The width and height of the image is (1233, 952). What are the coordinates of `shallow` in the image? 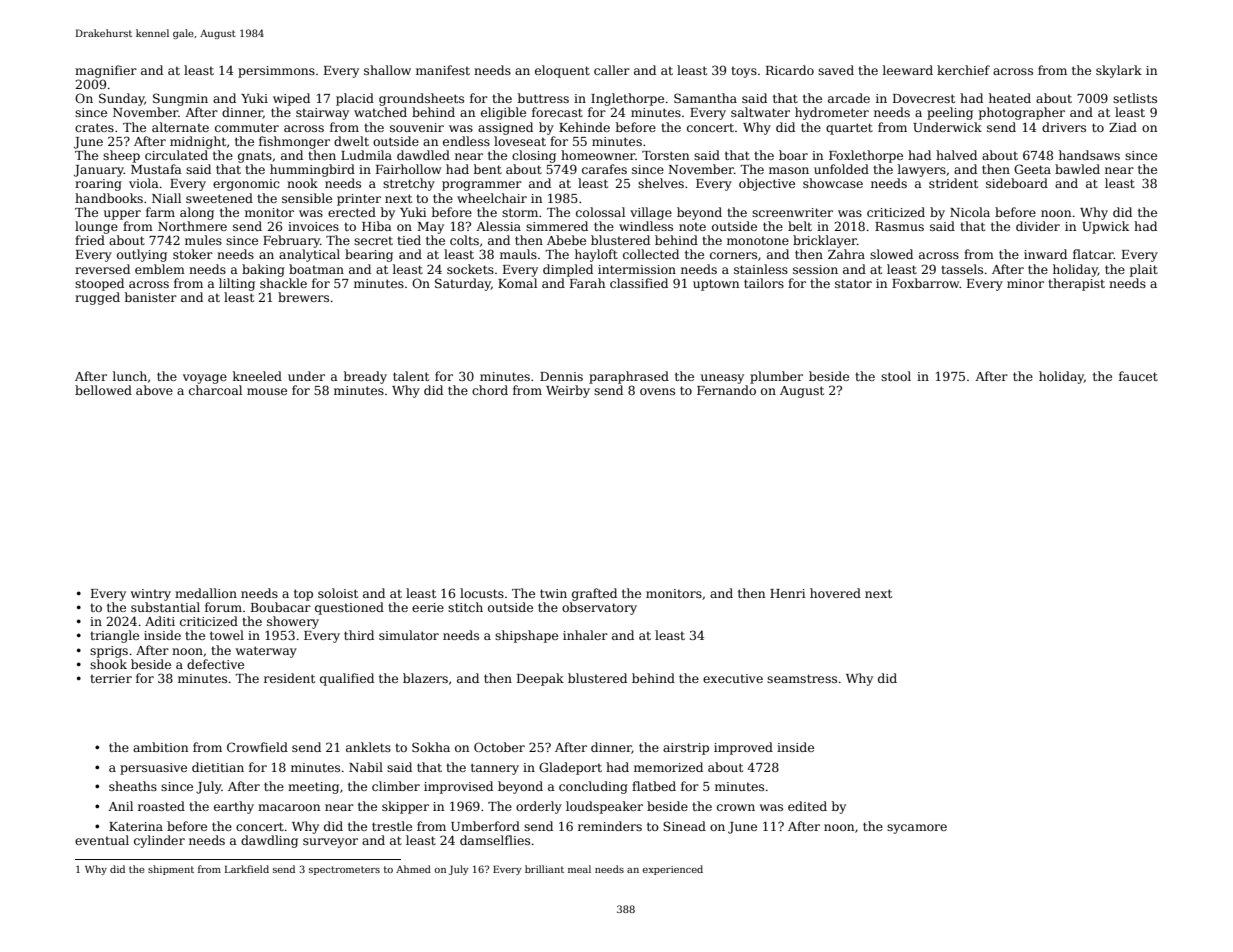 It's located at (387, 70).
